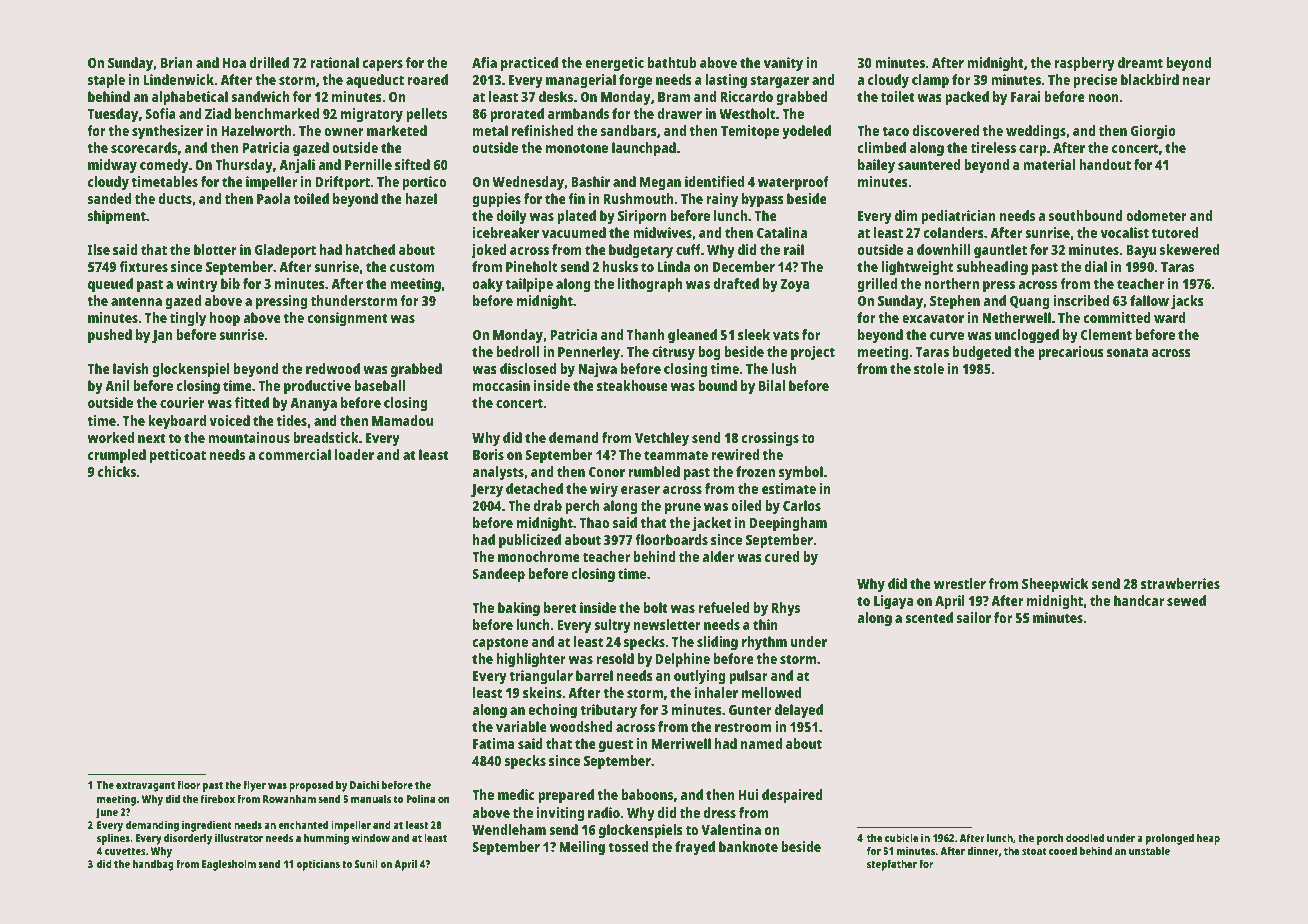  I want to click on Eaglesholm, so click(229, 865).
